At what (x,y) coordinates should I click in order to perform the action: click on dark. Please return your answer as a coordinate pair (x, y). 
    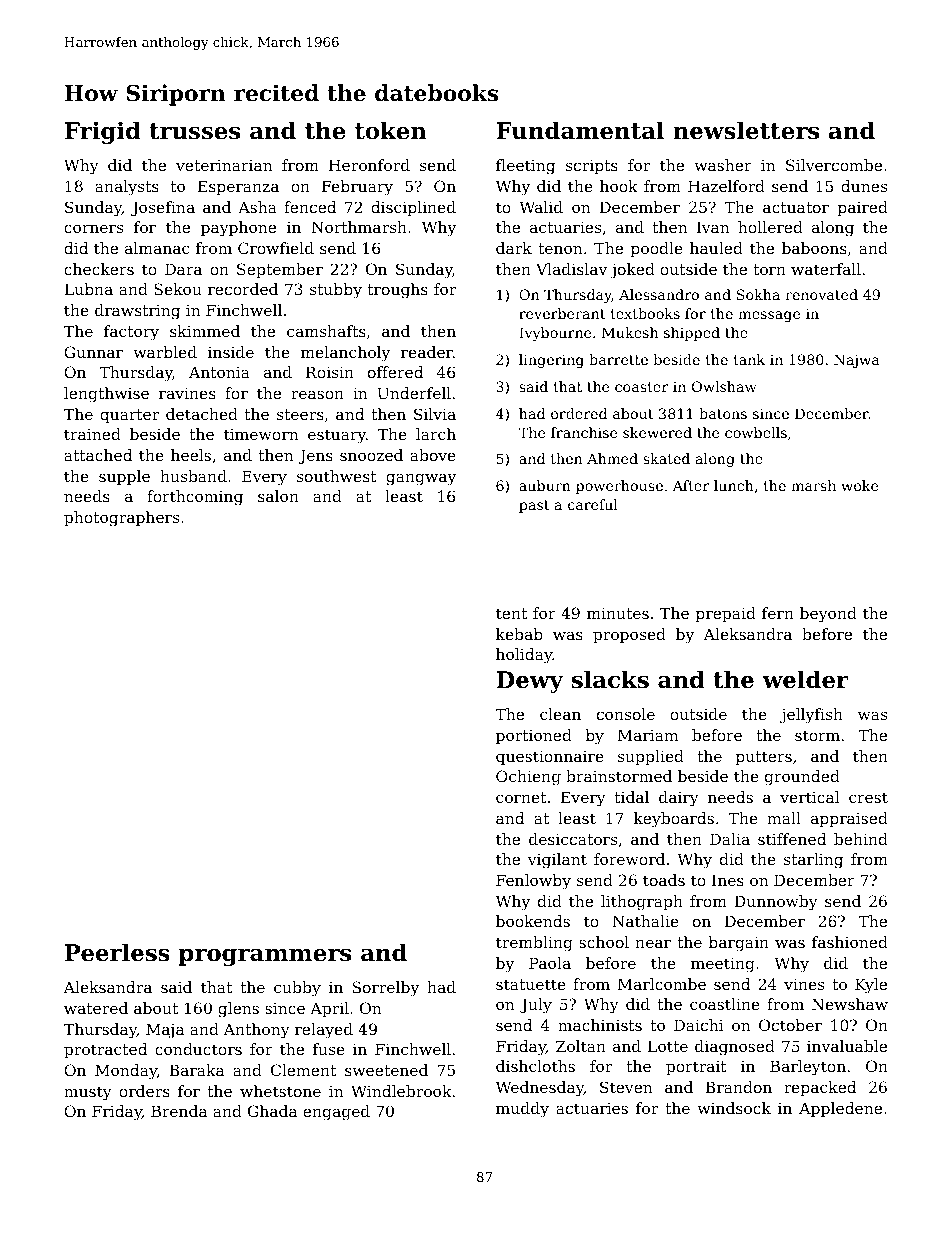
    Looking at the image, I should click on (514, 248).
